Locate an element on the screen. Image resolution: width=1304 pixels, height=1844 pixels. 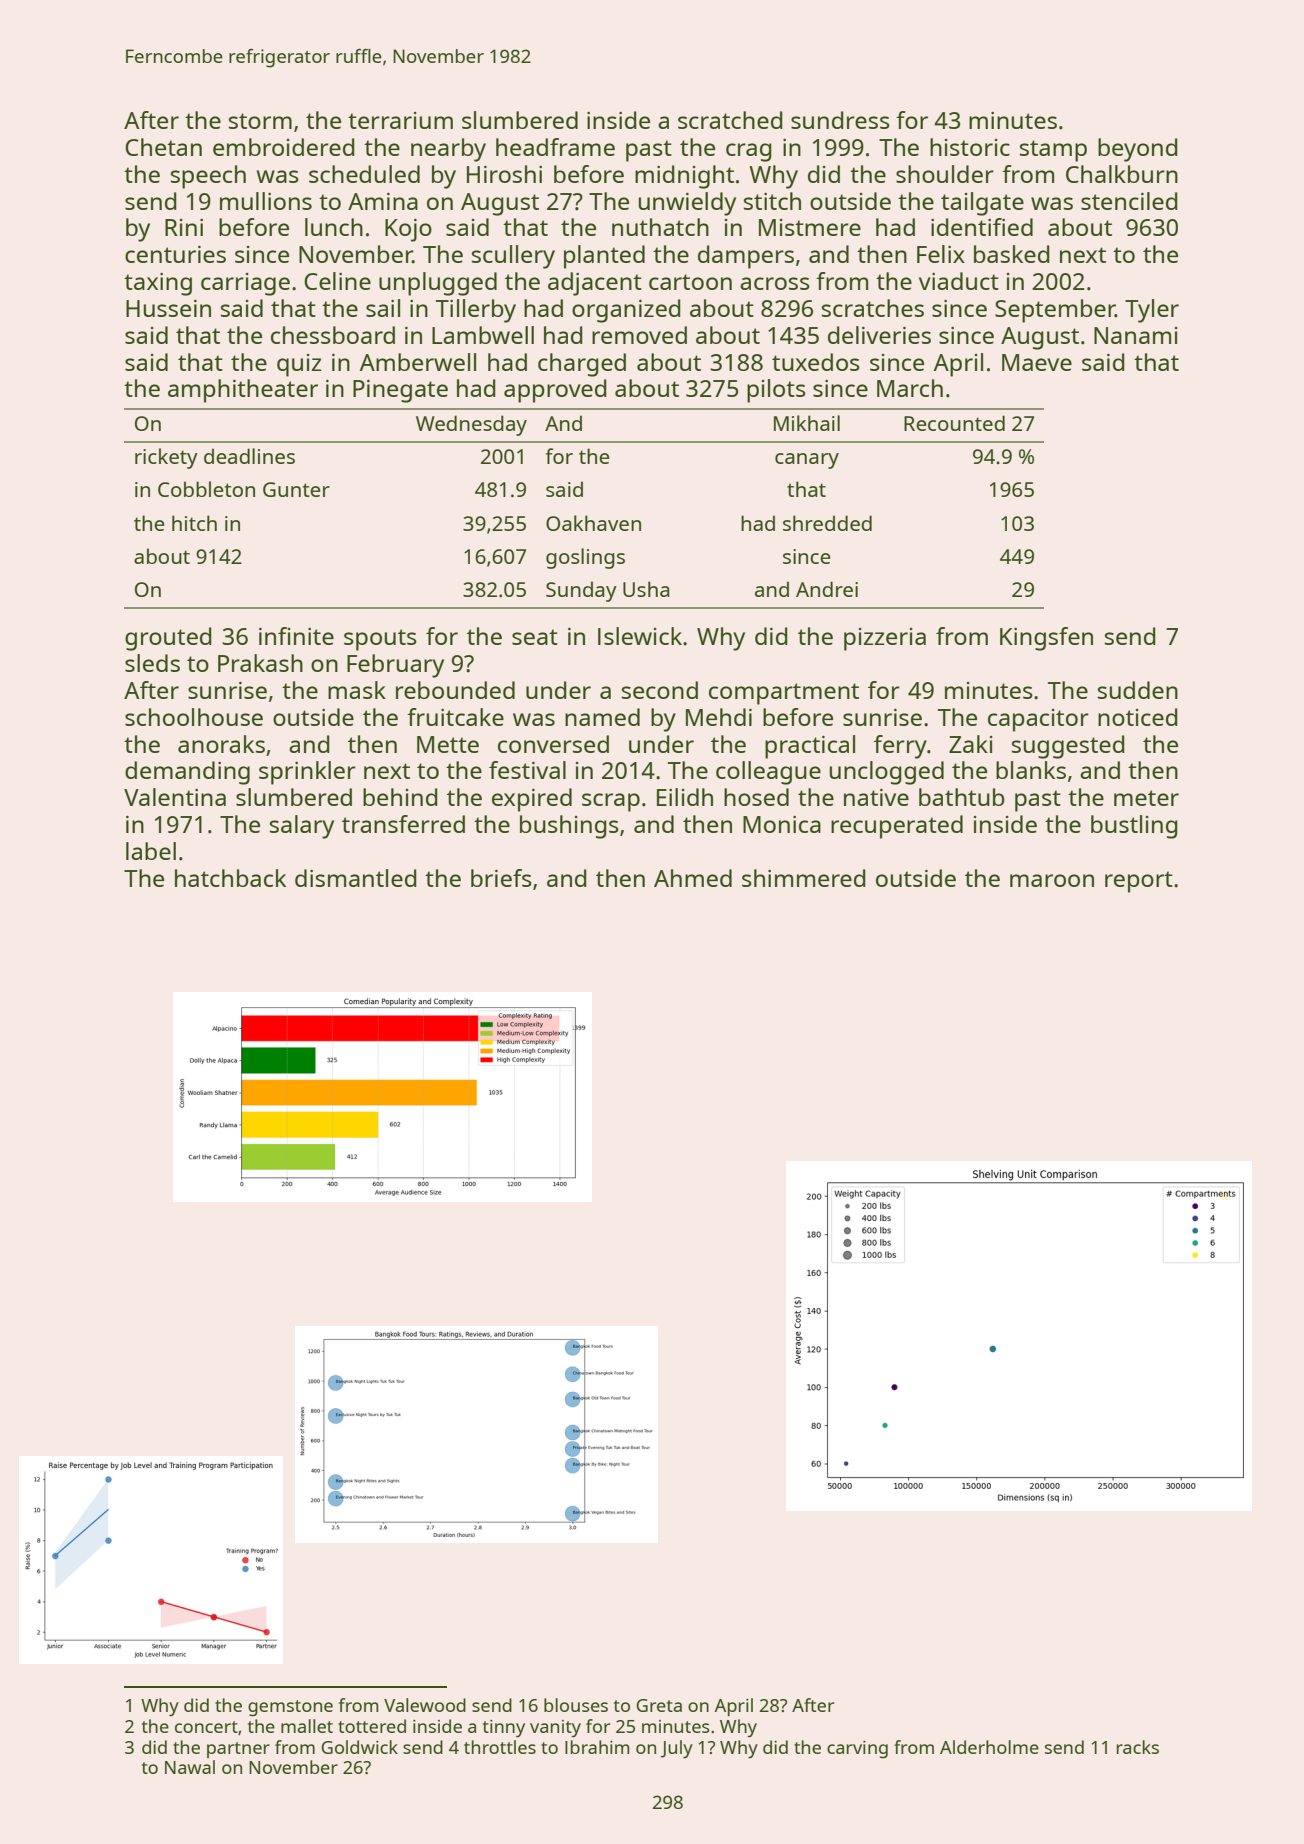
hatchback is located at coordinates (230, 878).
